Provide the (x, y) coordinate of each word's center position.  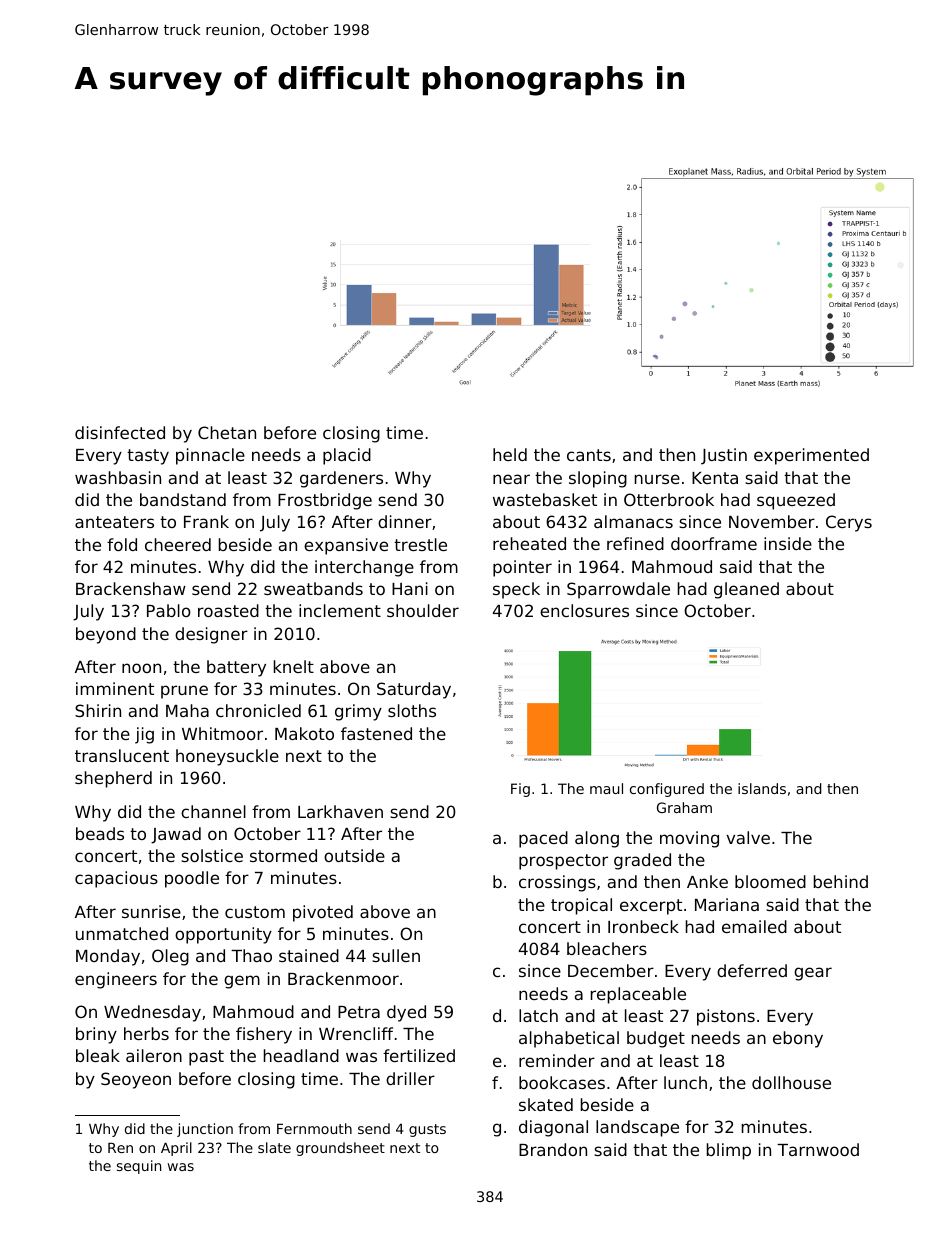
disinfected (120, 432)
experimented (811, 456)
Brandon (553, 1149)
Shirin (98, 710)
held (510, 454)
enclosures (584, 610)
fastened (376, 733)
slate (274, 1147)
